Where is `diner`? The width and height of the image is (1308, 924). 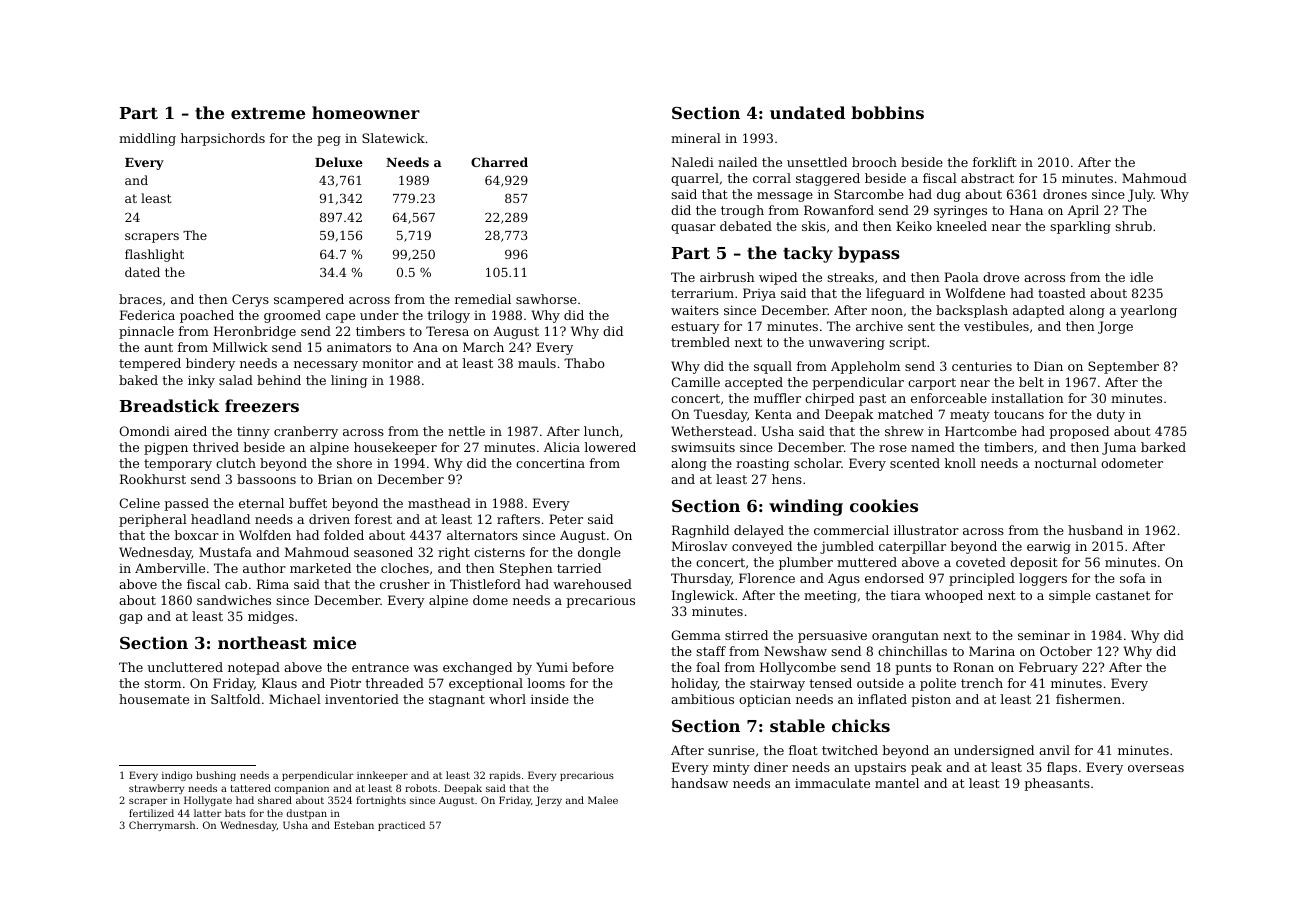 diner is located at coordinates (771, 767).
